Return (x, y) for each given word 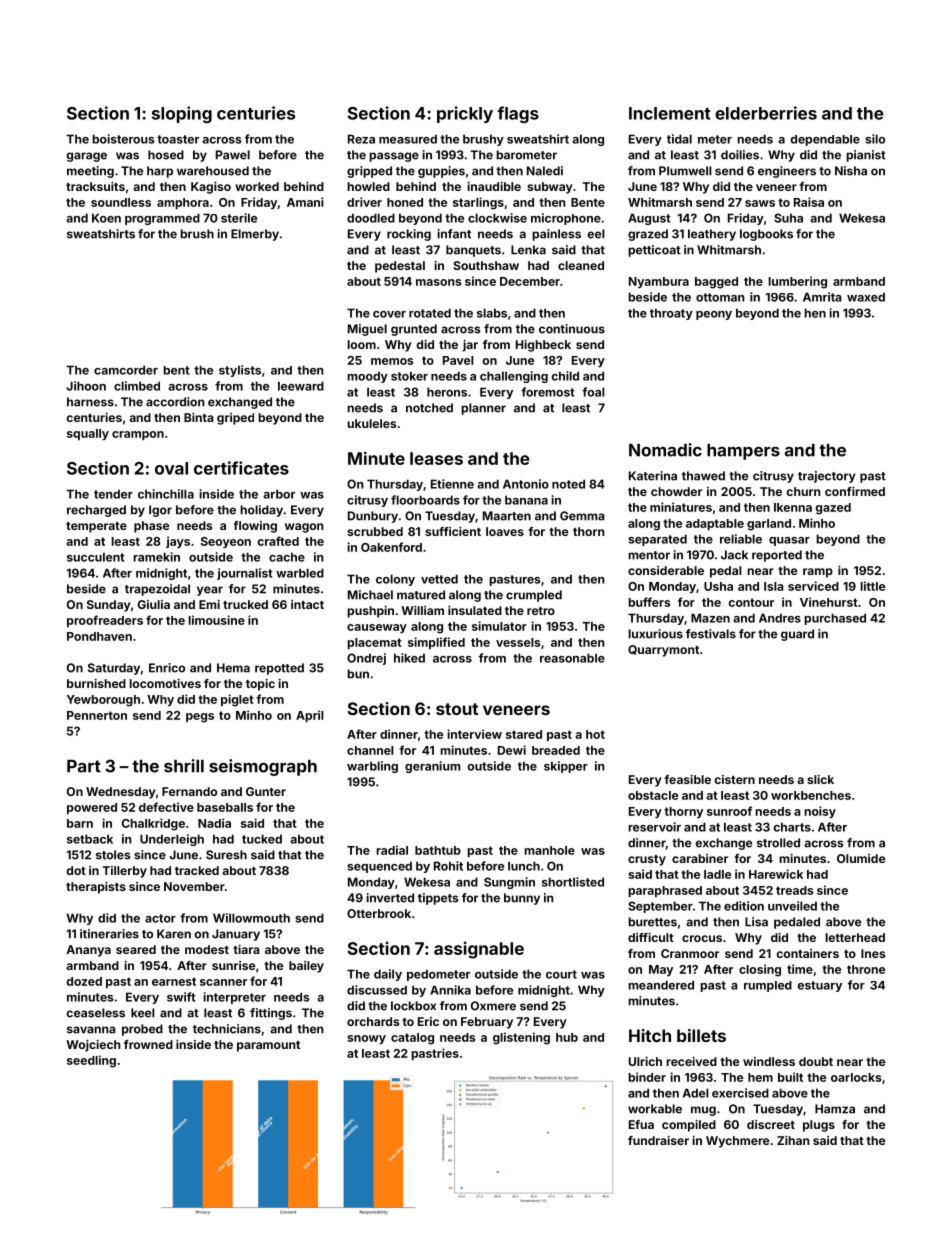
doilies (740, 155)
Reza (361, 139)
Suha (788, 218)
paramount (268, 1046)
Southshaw (486, 265)
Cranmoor (690, 953)
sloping (182, 114)
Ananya (88, 951)
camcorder (126, 370)
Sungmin (509, 883)
